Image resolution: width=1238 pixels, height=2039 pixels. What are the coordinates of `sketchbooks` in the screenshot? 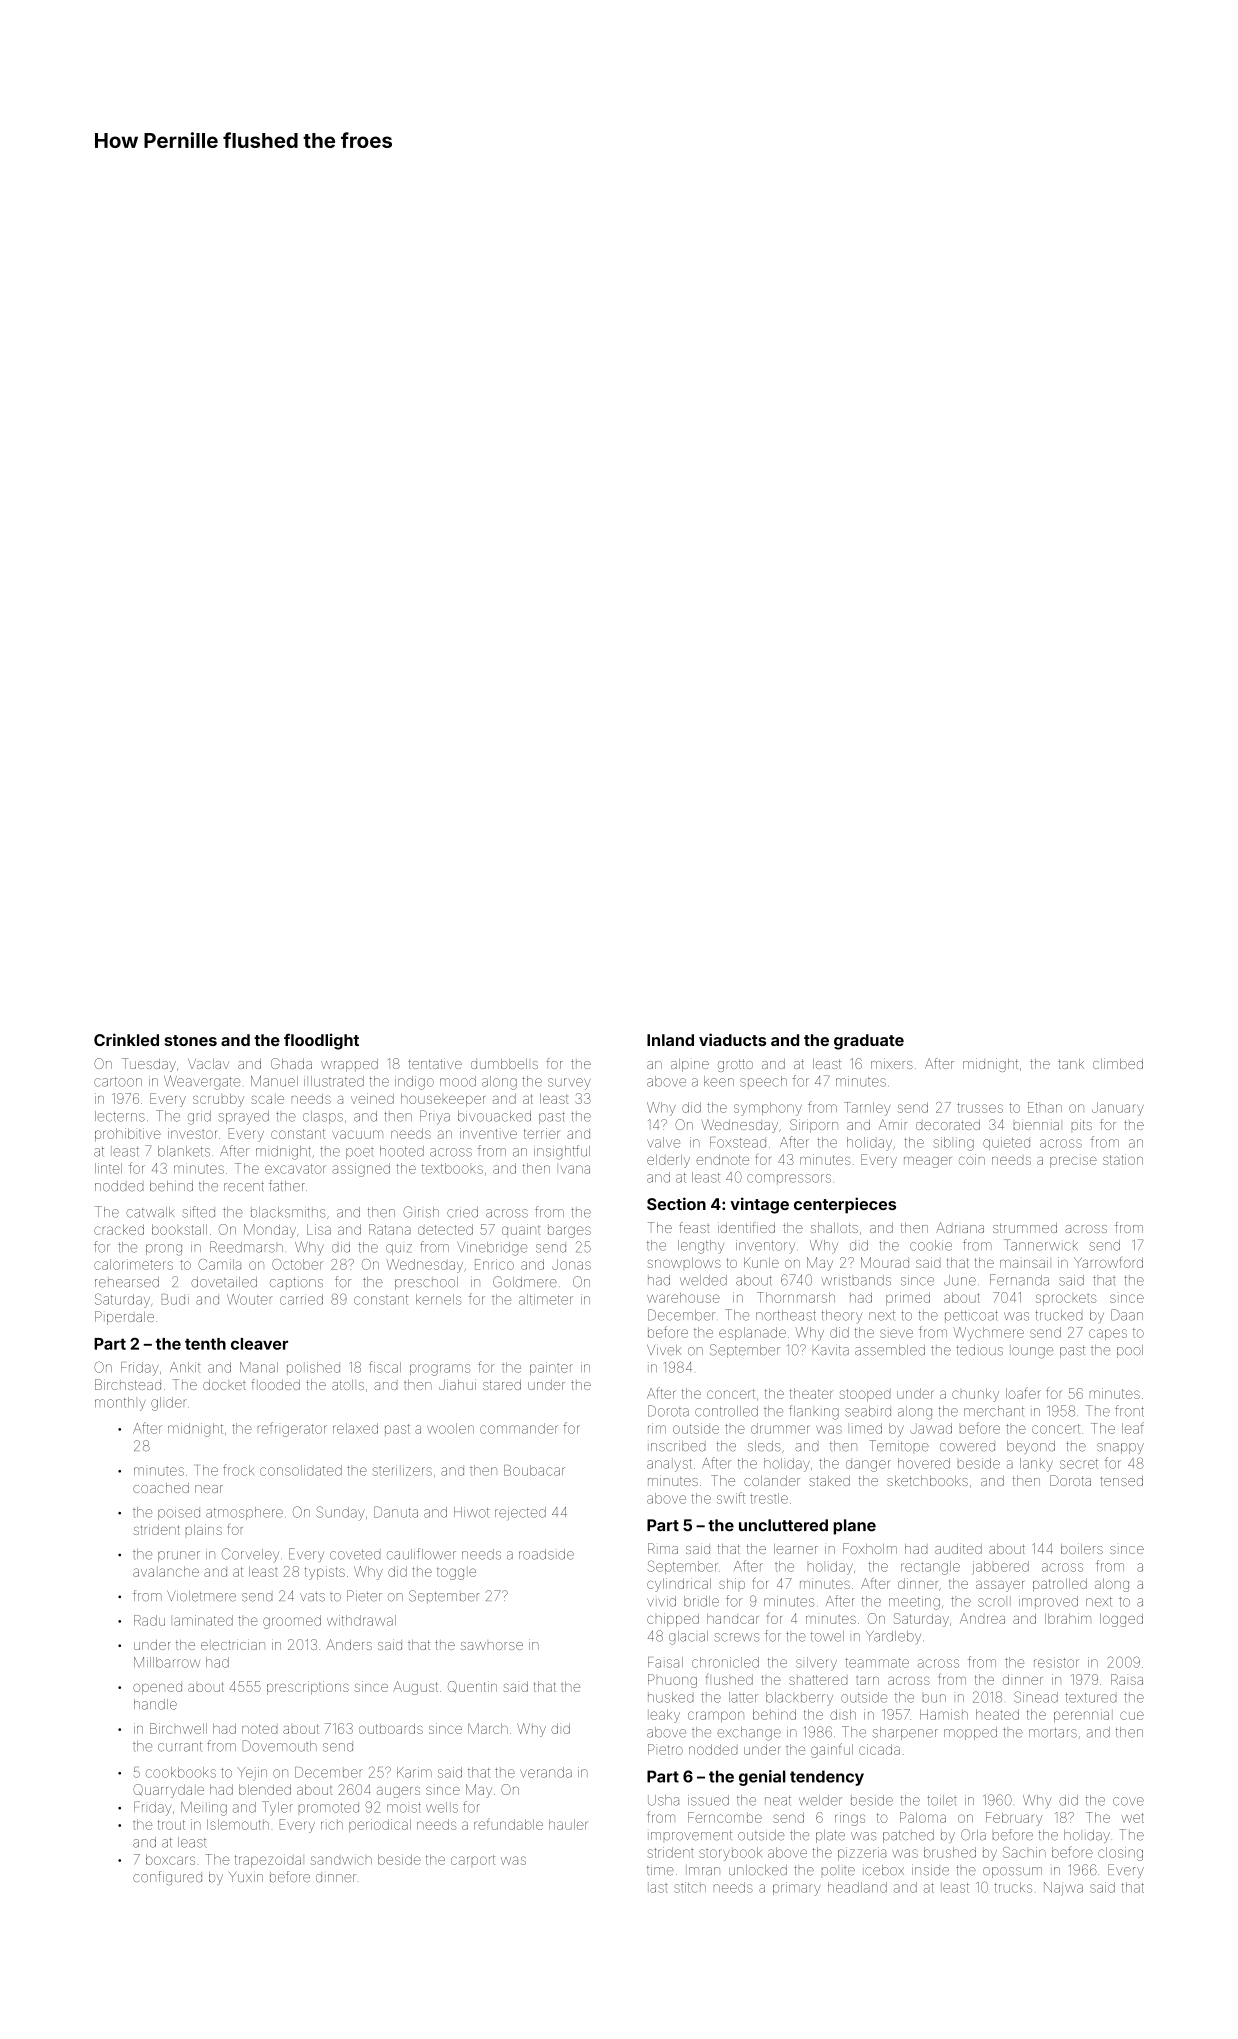 It's located at (927, 1481).
